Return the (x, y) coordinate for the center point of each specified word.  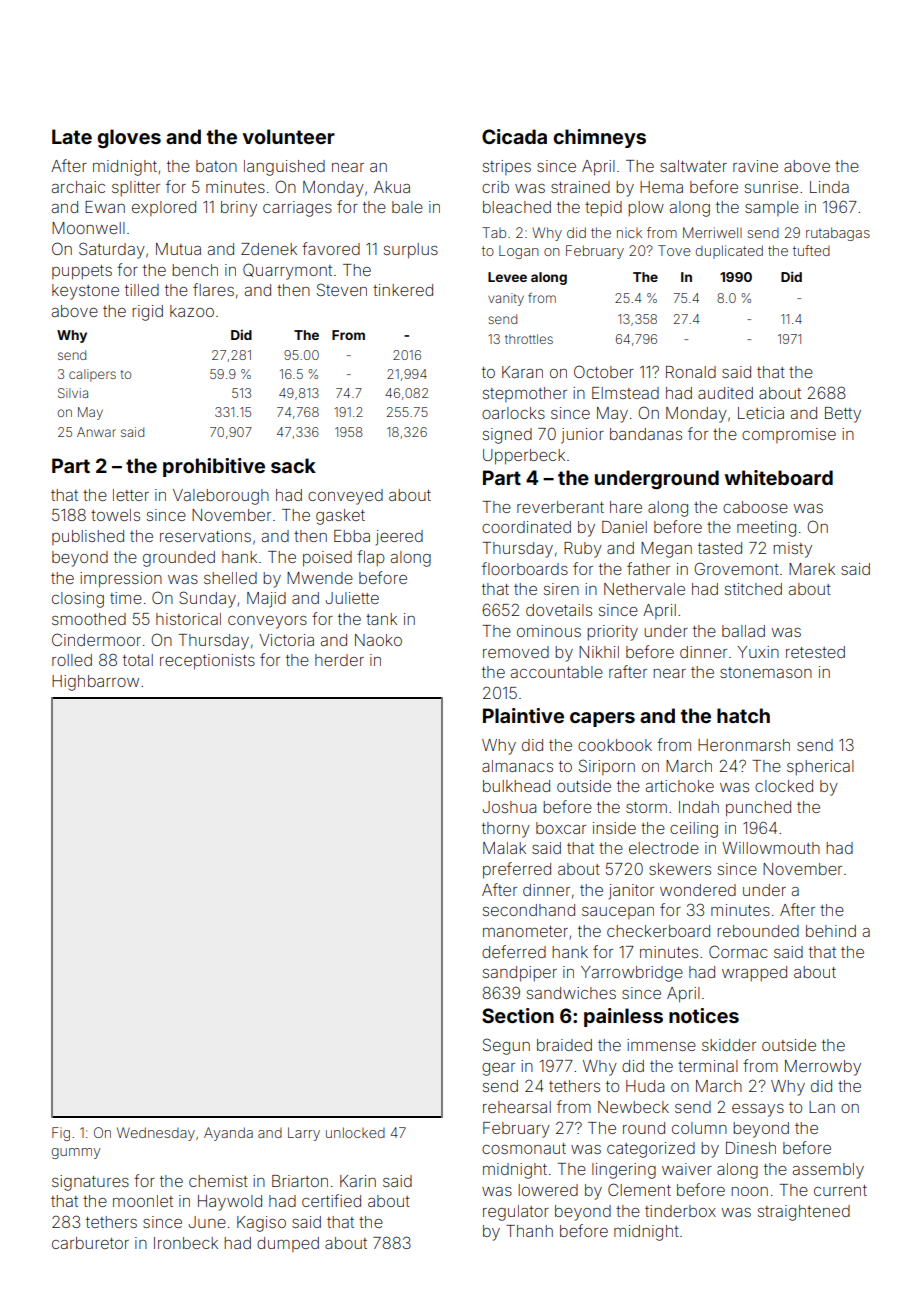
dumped (288, 1244)
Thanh (529, 1231)
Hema (661, 187)
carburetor (90, 1243)
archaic (78, 187)
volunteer (289, 136)
